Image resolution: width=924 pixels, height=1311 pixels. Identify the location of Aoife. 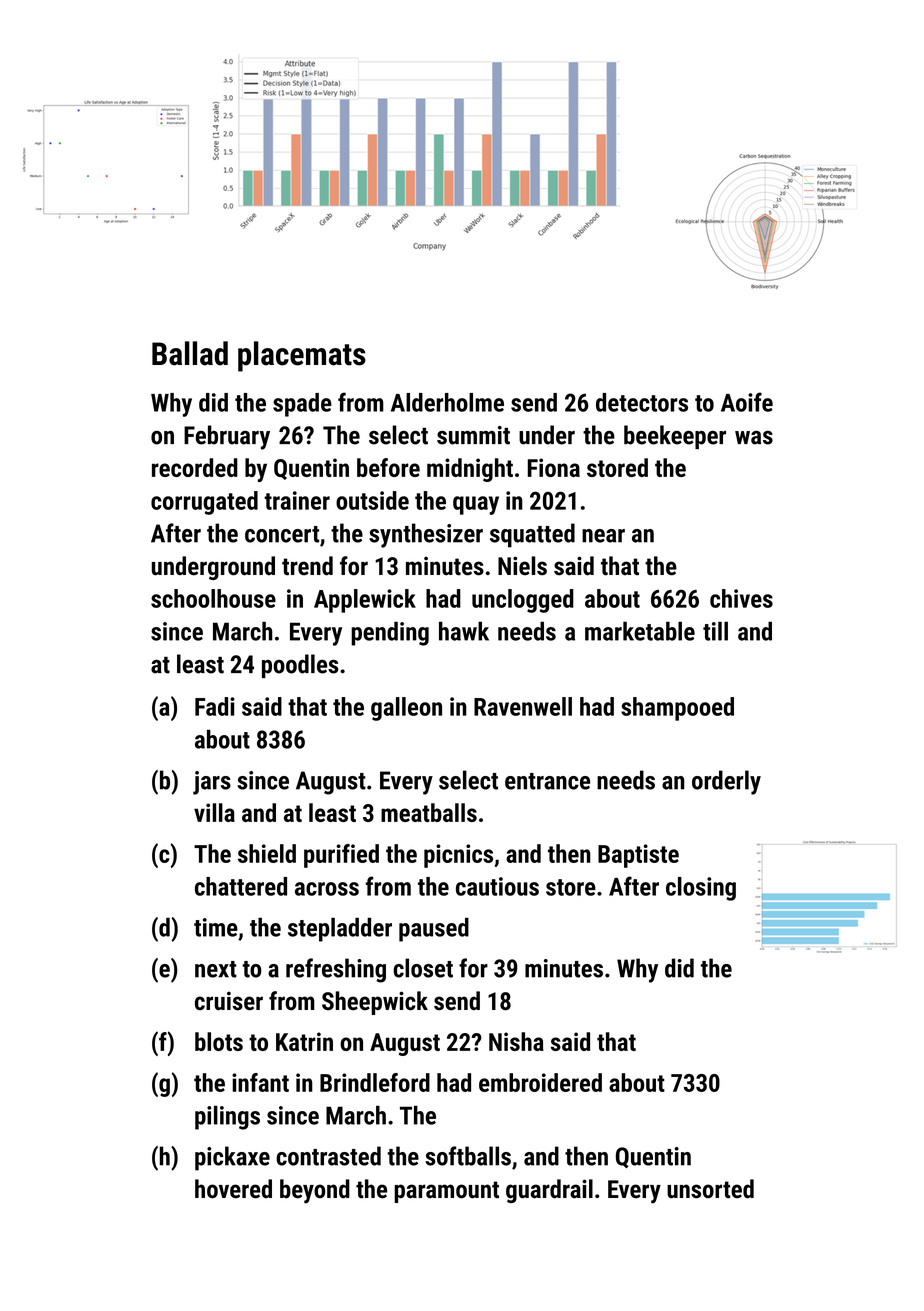
(747, 402).
